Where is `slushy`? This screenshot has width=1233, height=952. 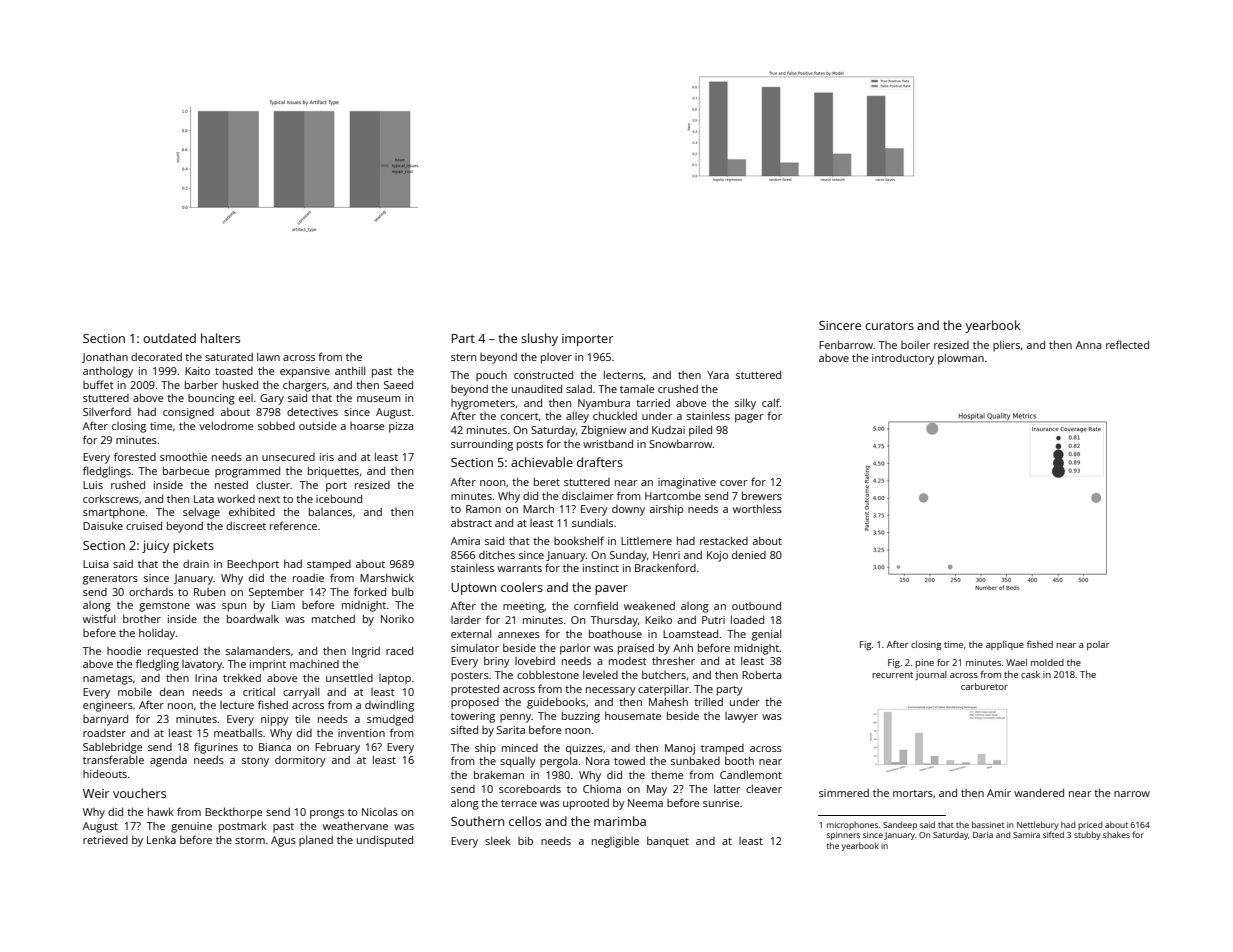
slushy is located at coordinates (539, 339).
